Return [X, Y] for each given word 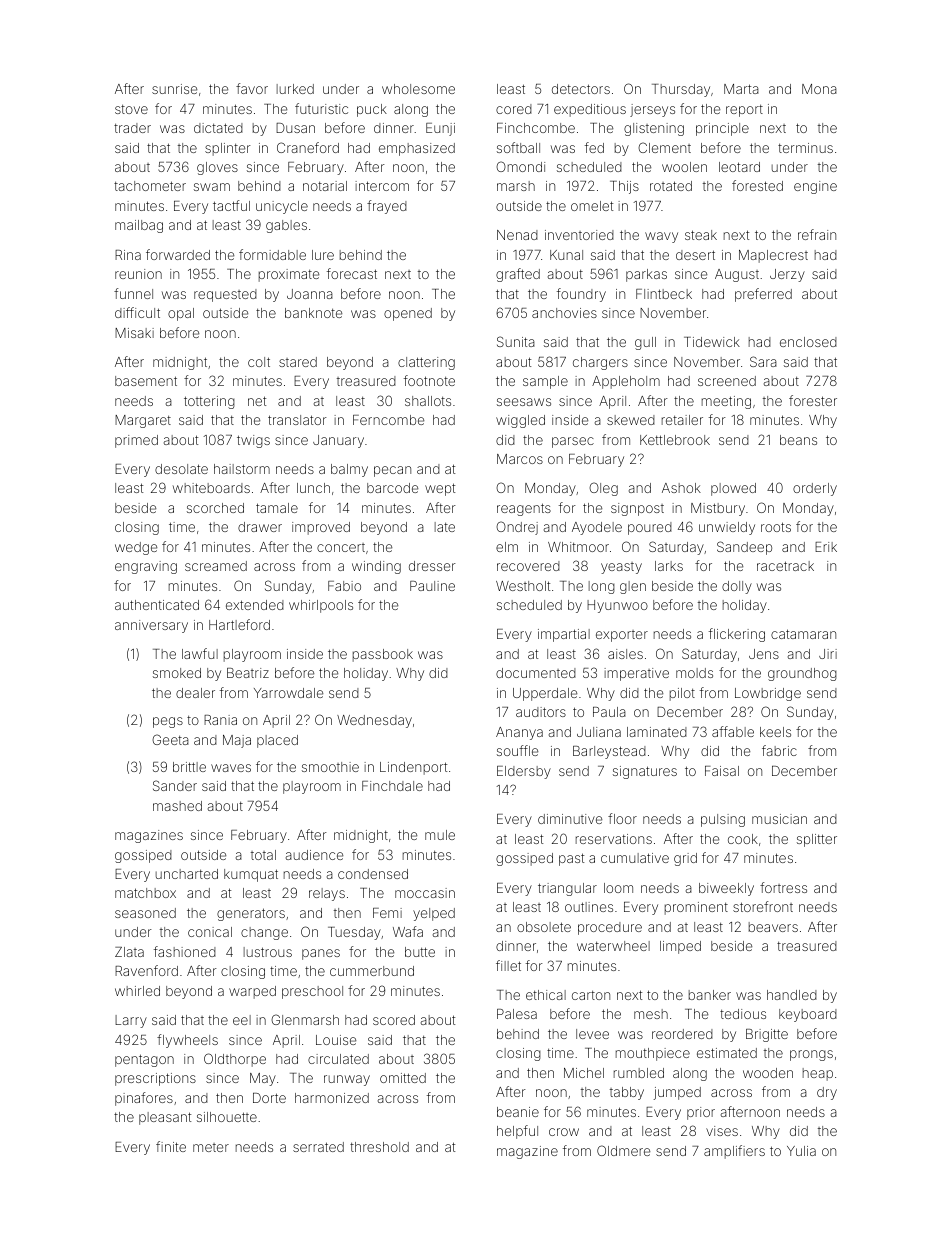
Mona [819, 89]
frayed [387, 207]
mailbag [139, 226]
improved [321, 528]
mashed [177, 806]
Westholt [523, 586]
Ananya [519, 733]
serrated [318, 1147]
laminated [657, 732]
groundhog [802, 674]
